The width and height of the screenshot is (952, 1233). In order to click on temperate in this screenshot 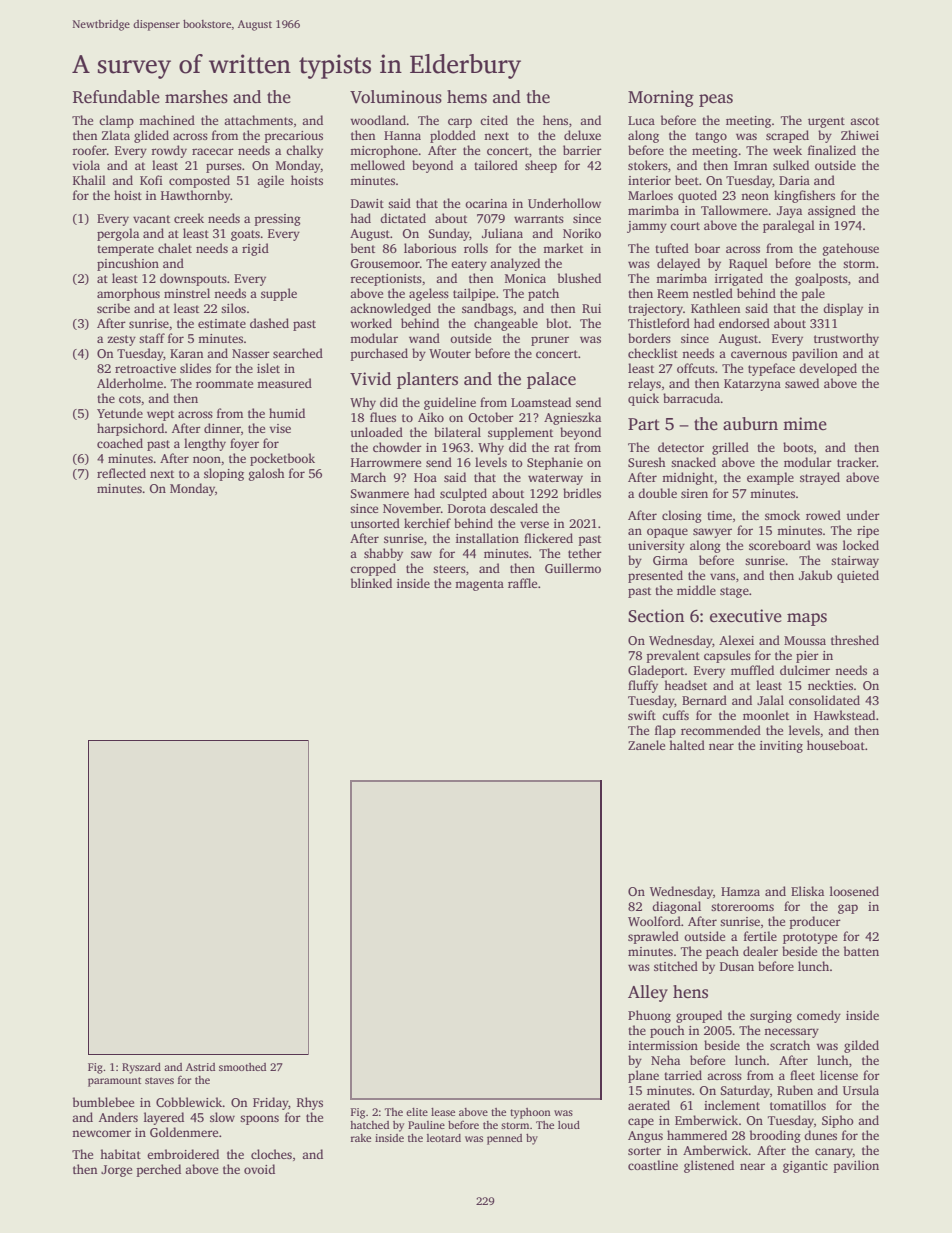, I will do `click(125, 250)`.
